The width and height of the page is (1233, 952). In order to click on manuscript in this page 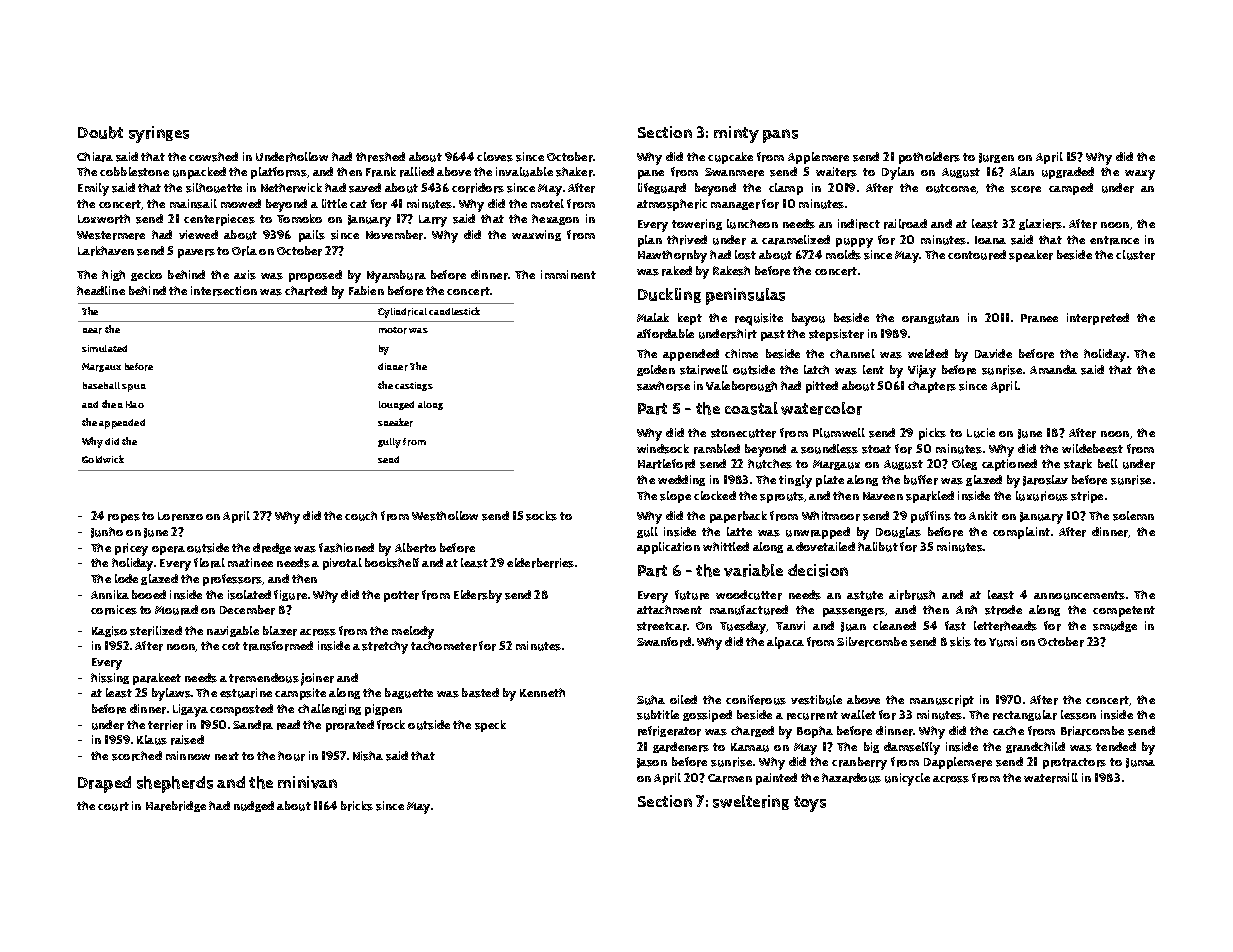, I will do `click(942, 701)`.
